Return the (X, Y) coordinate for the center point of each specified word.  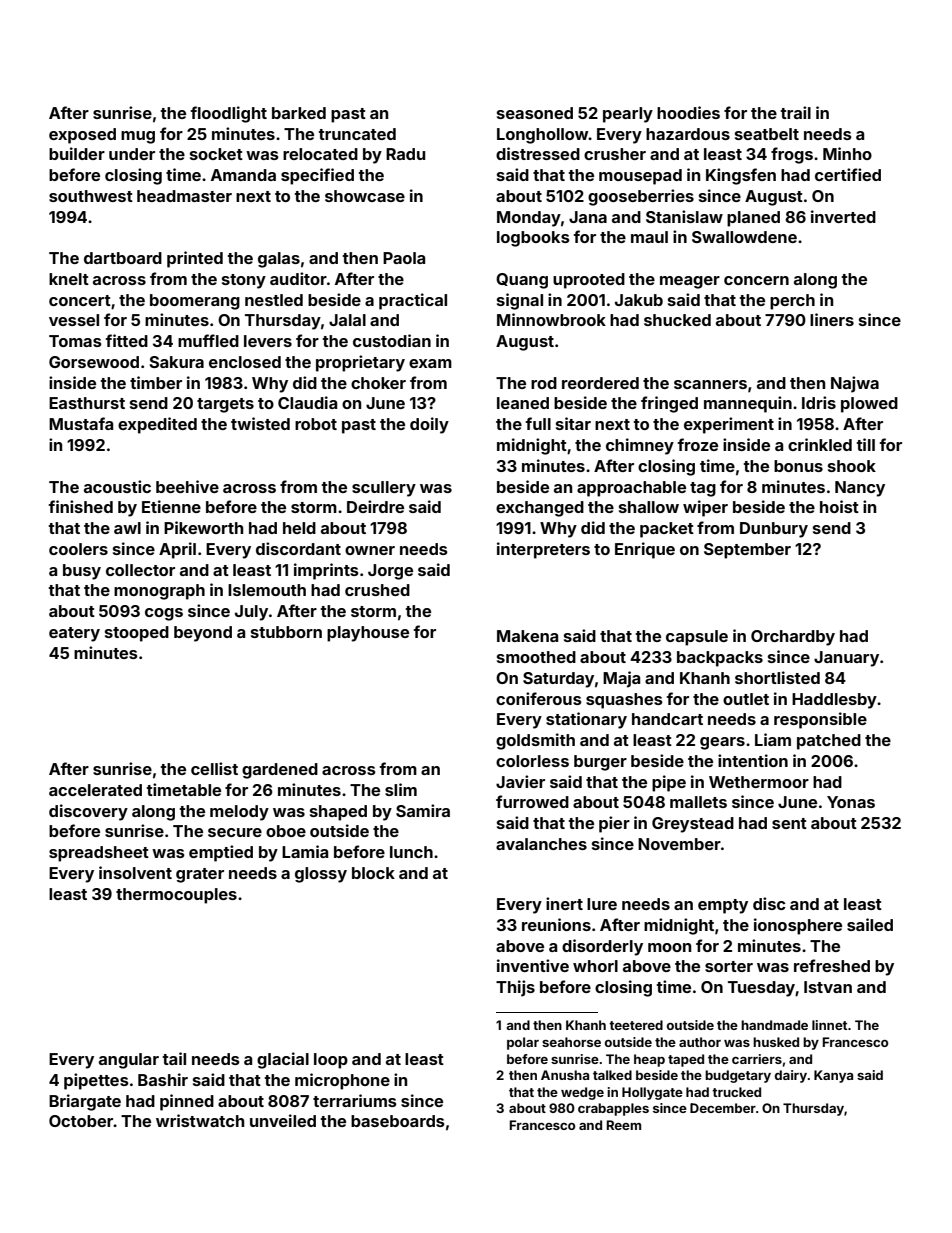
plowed (869, 405)
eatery (74, 634)
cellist (214, 768)
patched (829, 742)
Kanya (833, 1076)
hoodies (688, 112)
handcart (667, 719)
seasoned (535, 113)
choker (378, 383)
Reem (624, 1125)
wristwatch (200, 1120)
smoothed (536, 657)
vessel (74, 320)
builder (77, 153)
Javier (520, 781)
